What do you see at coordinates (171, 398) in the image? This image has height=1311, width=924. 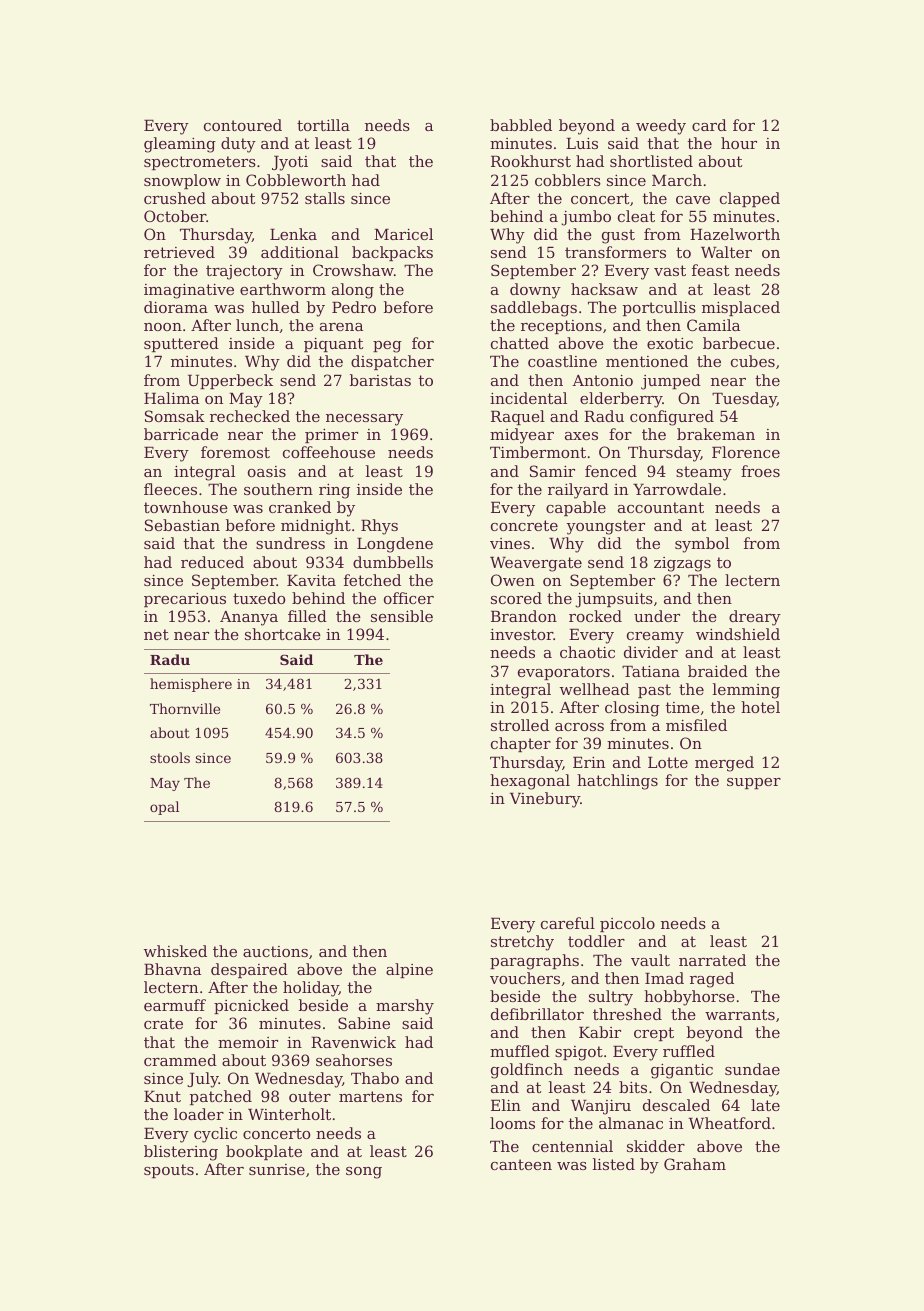 I see `Halima` at bounding box center [171, 398].
